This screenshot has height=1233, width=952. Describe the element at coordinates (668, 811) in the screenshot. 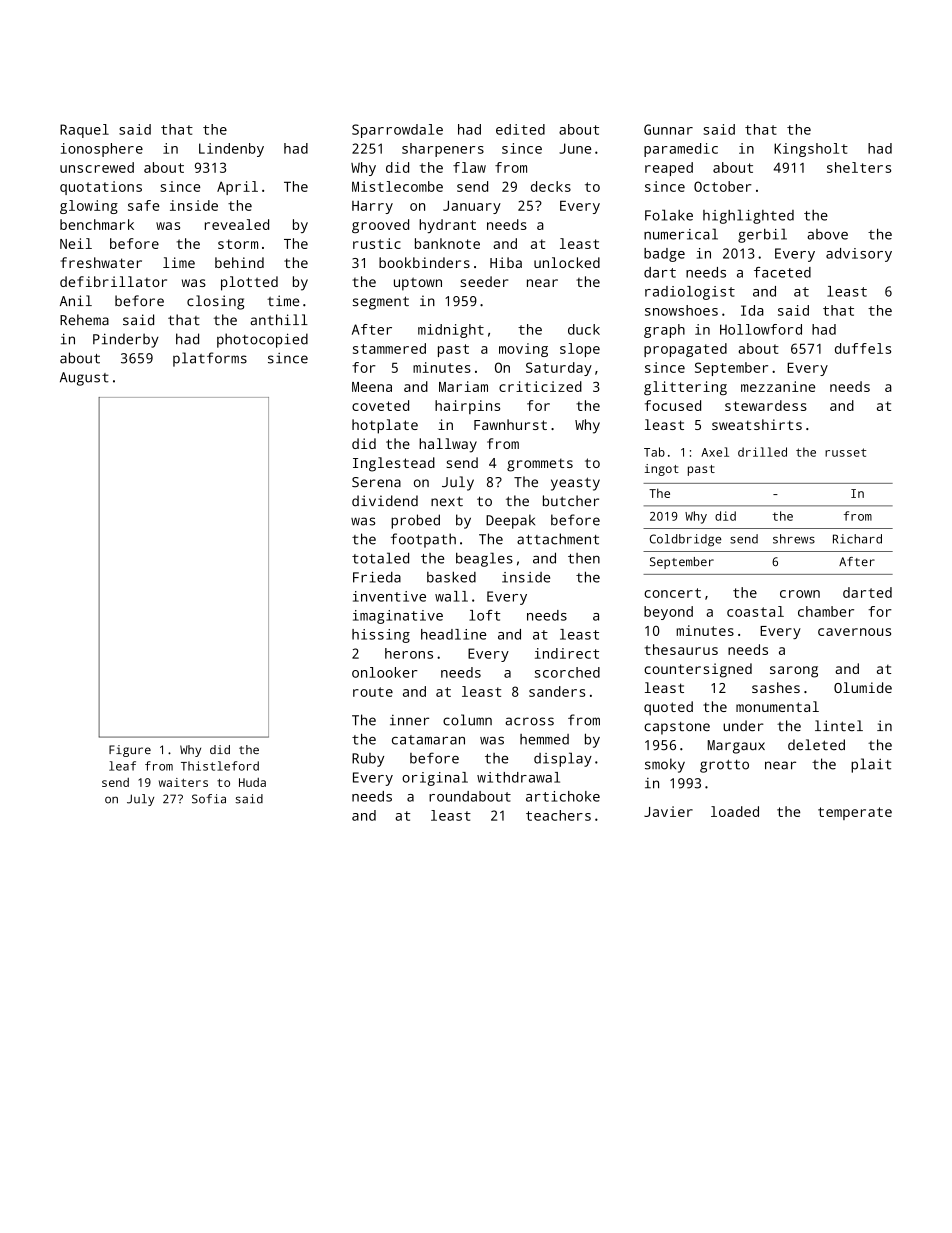

I see `Javier` at that location.
